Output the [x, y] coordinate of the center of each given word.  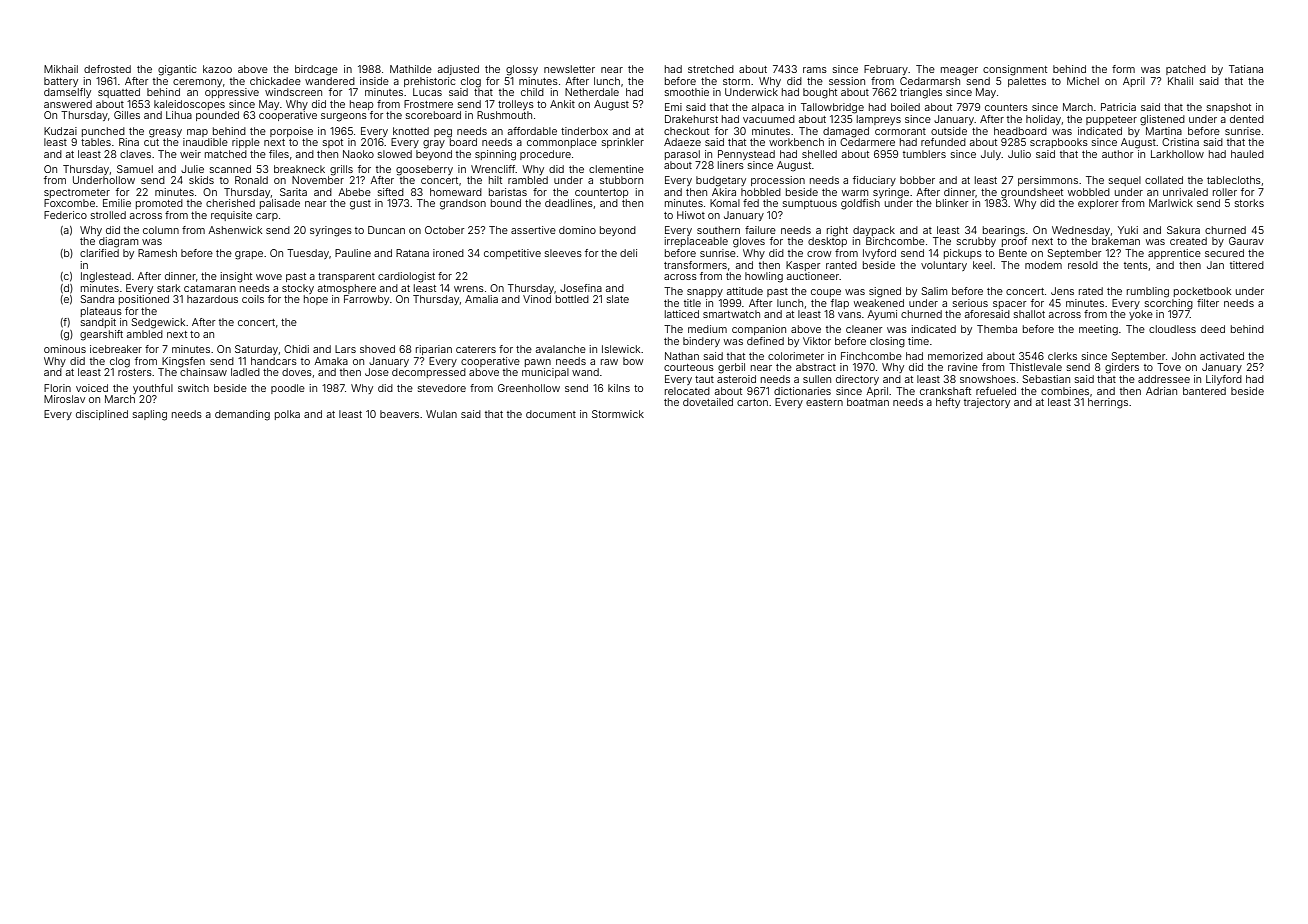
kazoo [217, 69]
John [1184, 356]
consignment [1015, 70]
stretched [711, 69]
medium [707, 329]
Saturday [256, 350]
